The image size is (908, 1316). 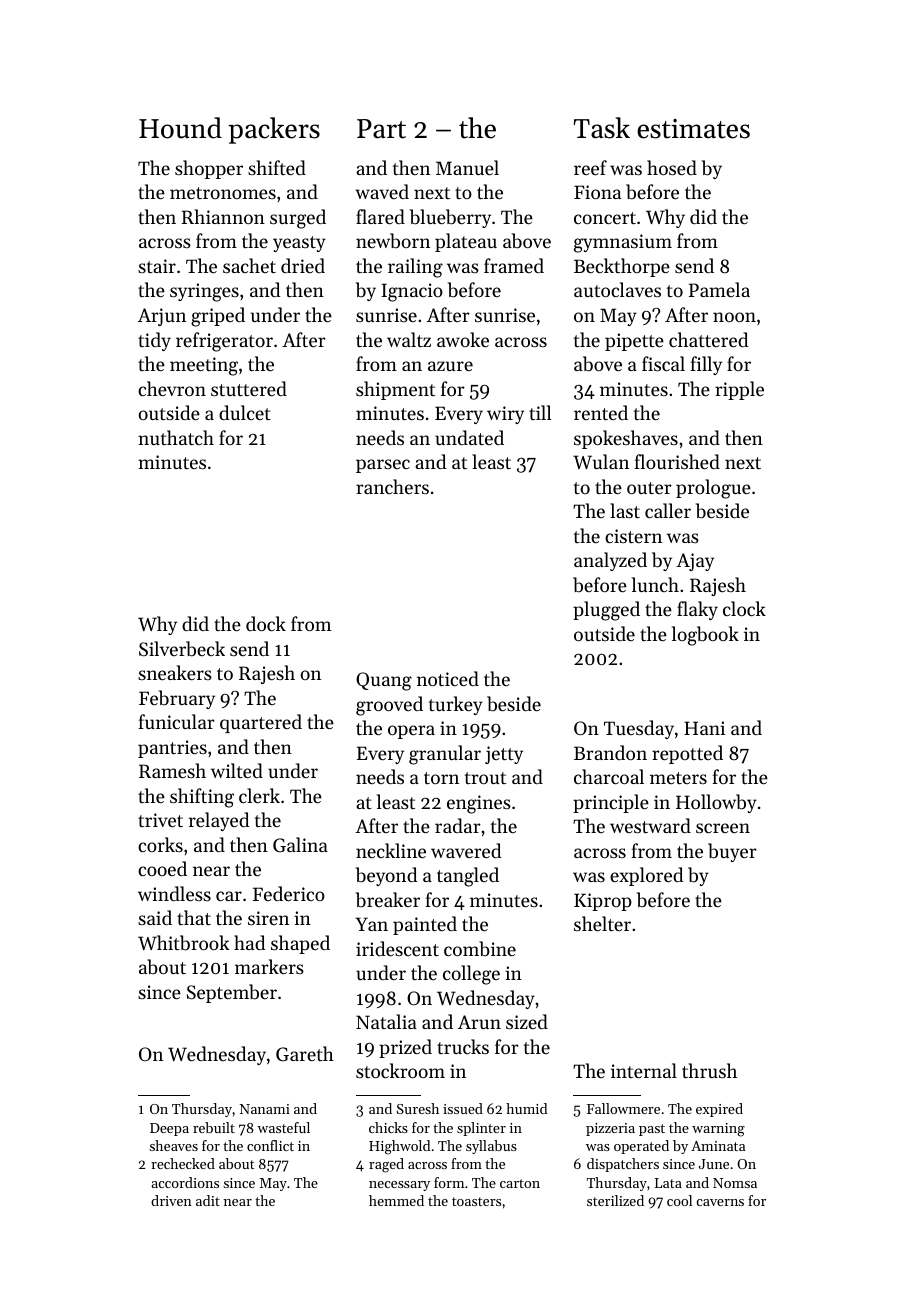 I want to click on concert, so click(x=605, y=218).
